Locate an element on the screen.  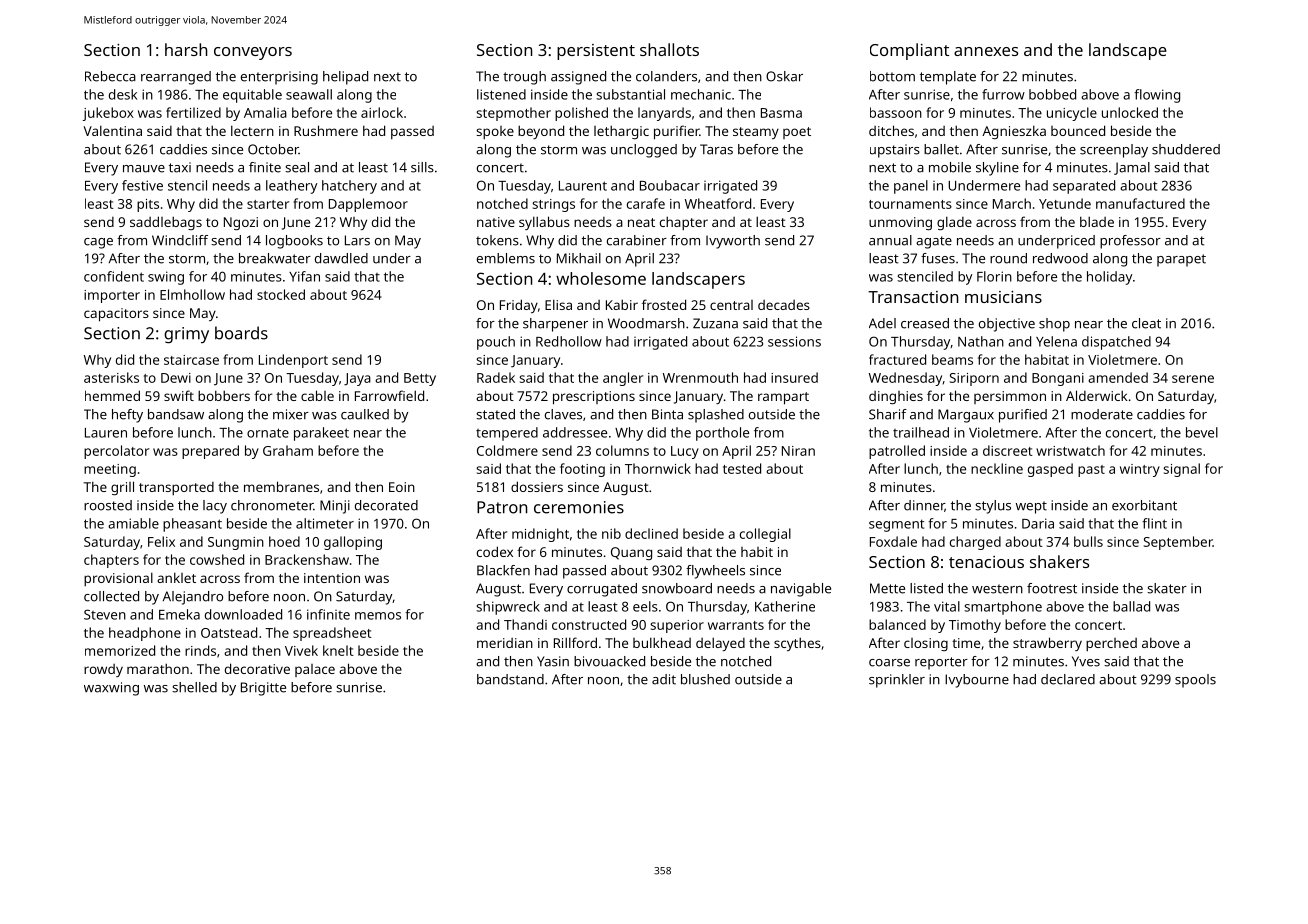
dinner is located at coordinates (924, 506).
